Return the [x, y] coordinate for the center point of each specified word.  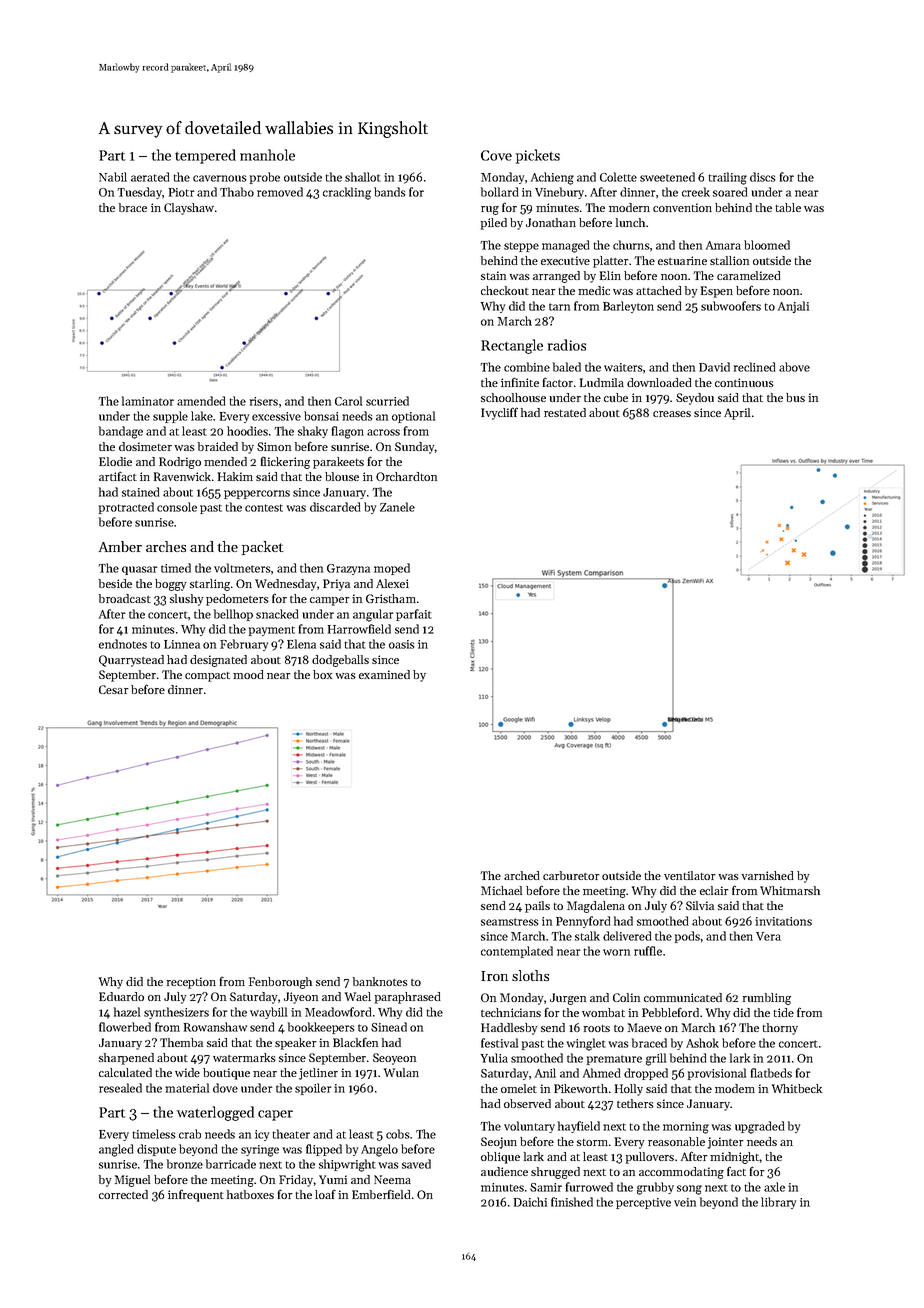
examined [384, 674]
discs [763, 177]
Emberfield [381, 1194]
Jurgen [568, 999]
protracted [126, 508]
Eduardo [121, 996]
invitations [783, 921]
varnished [768, 875]
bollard [499, 192]
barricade [231, 1164]
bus [795, 397]
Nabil [113, 177]
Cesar [114, 689]
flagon [348, 432]
